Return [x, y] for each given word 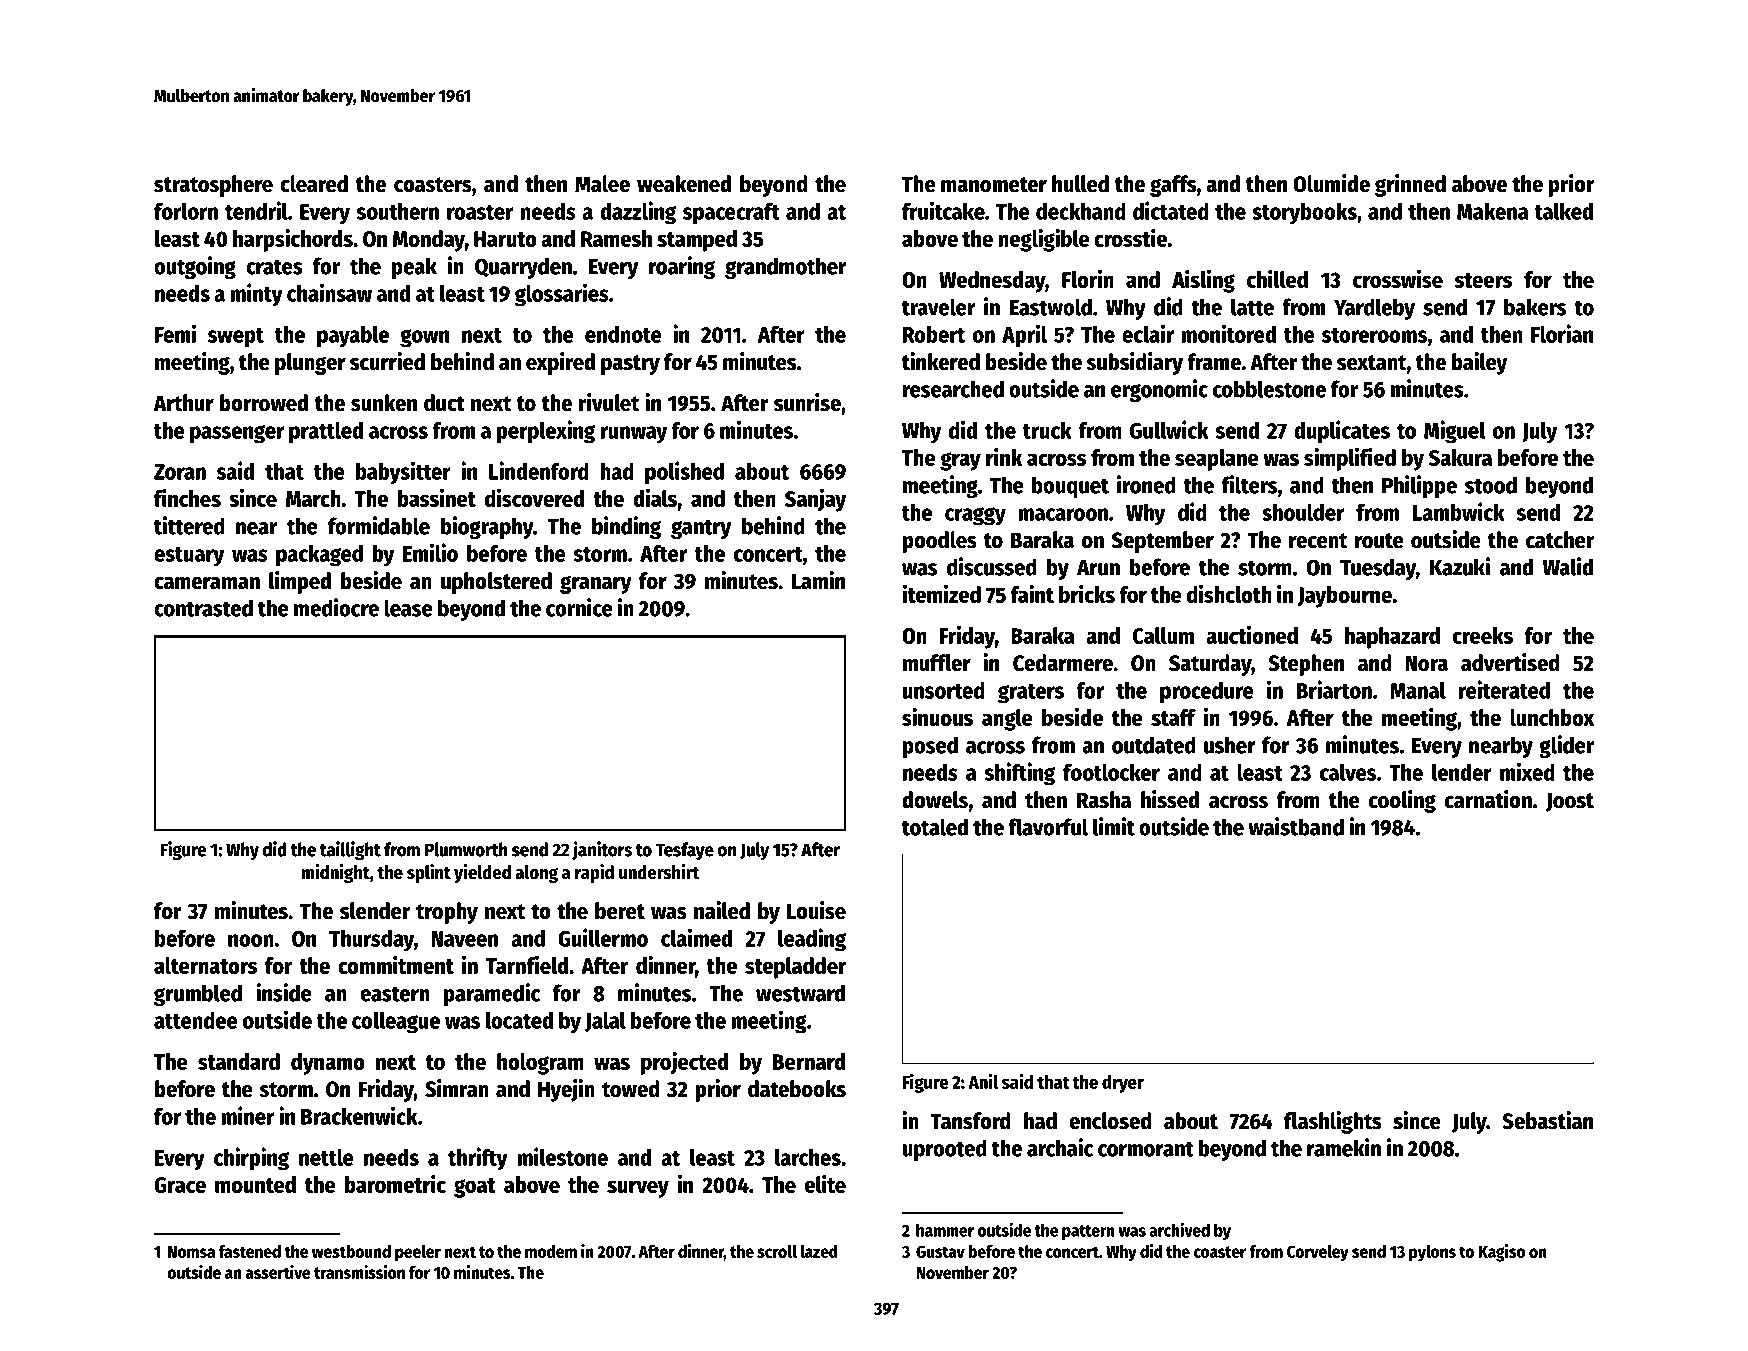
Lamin [818, 580]
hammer [945, 1230]
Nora [1426, 663]
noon [251, 940]
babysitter [403, 473]
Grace [180, 1185]
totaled [935, 827]
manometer [994, 185]
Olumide [1331, 183]
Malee [602, 184]
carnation [1488, 799]
